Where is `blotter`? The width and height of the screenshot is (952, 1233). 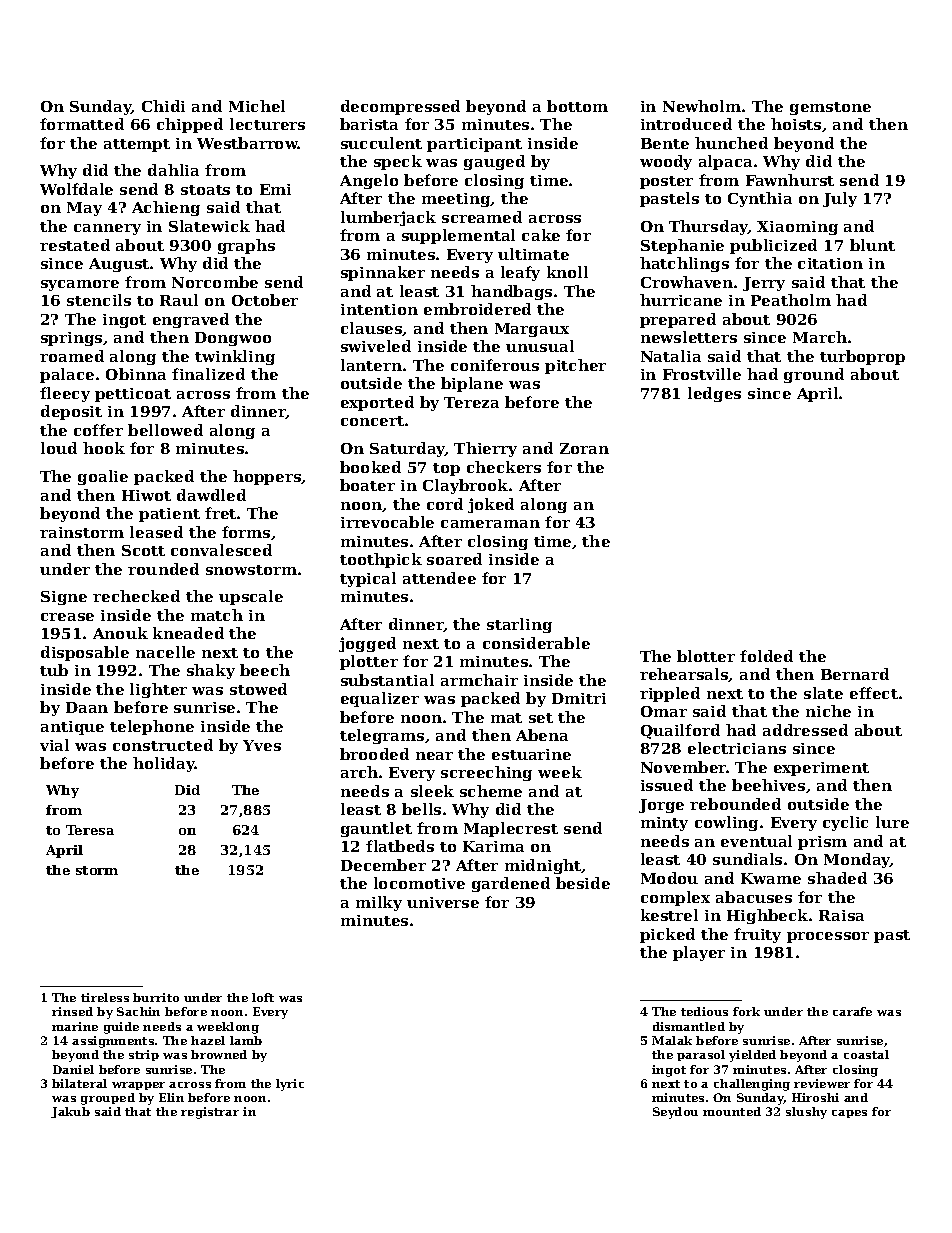 blotter is located at coordinates (706, 656).
